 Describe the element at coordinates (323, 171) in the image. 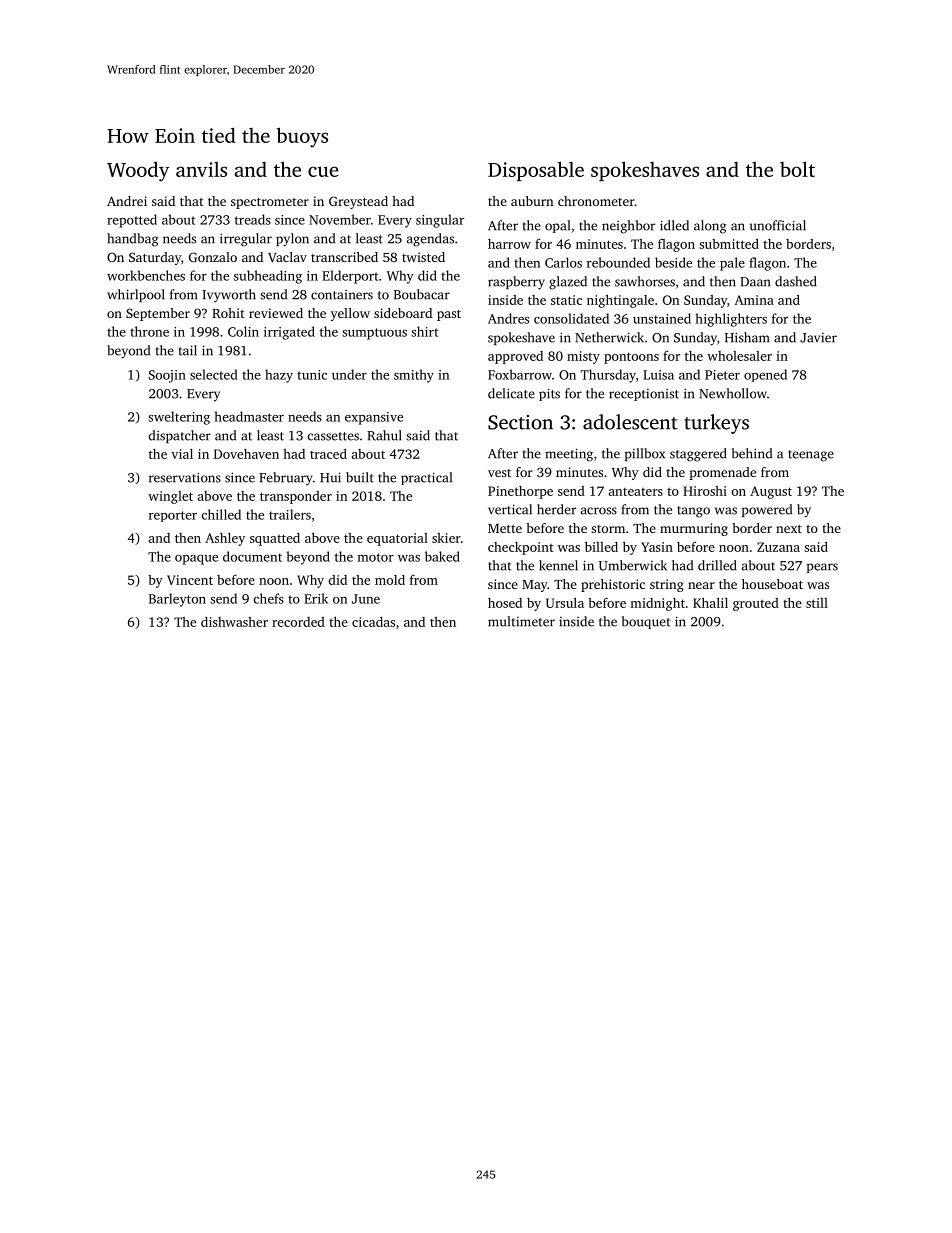

I see `cue` at that location.
